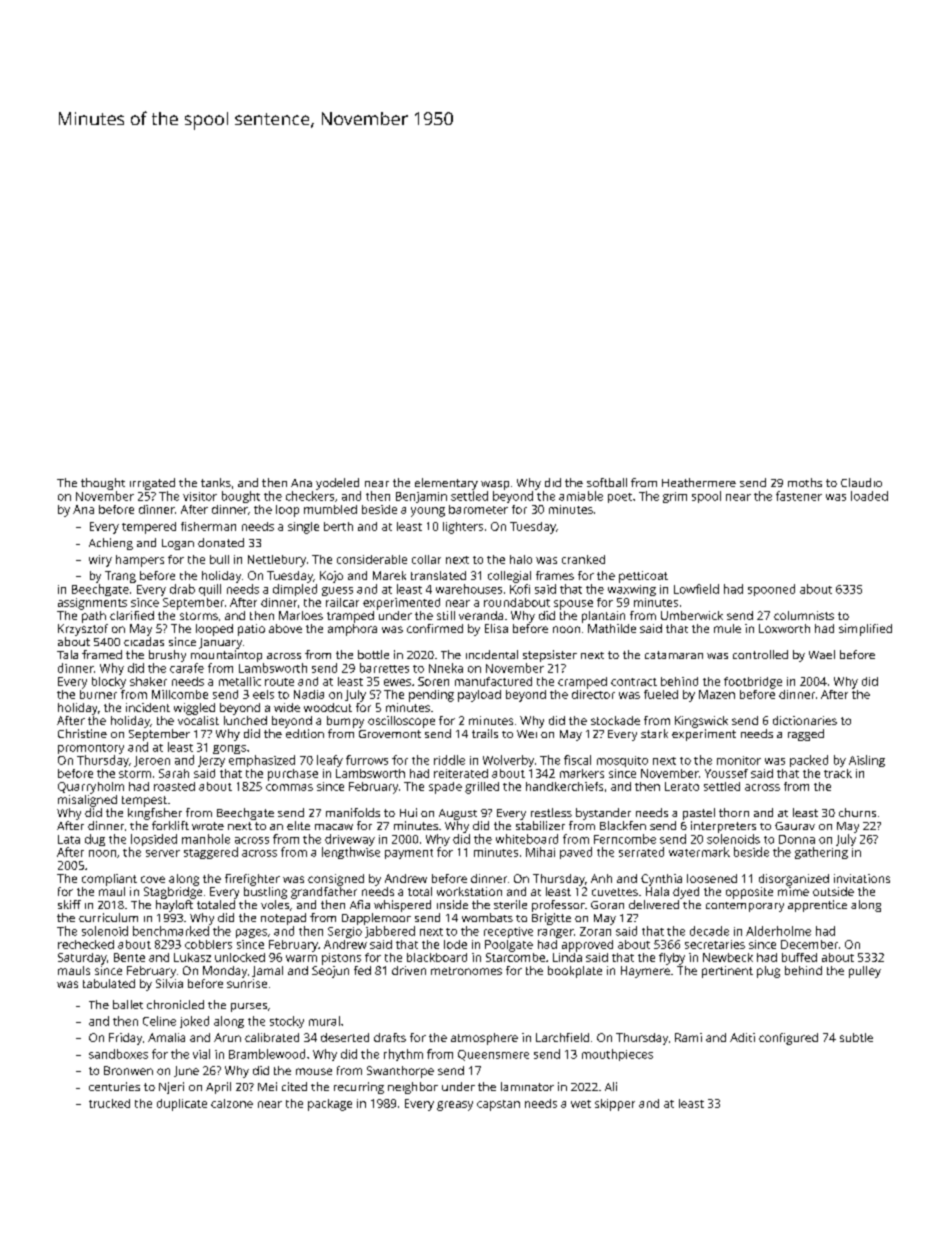 This page has height=1233, width=952. Describe the element at coordinates (232, 1103) in the page. I see `calzone` at that location.
